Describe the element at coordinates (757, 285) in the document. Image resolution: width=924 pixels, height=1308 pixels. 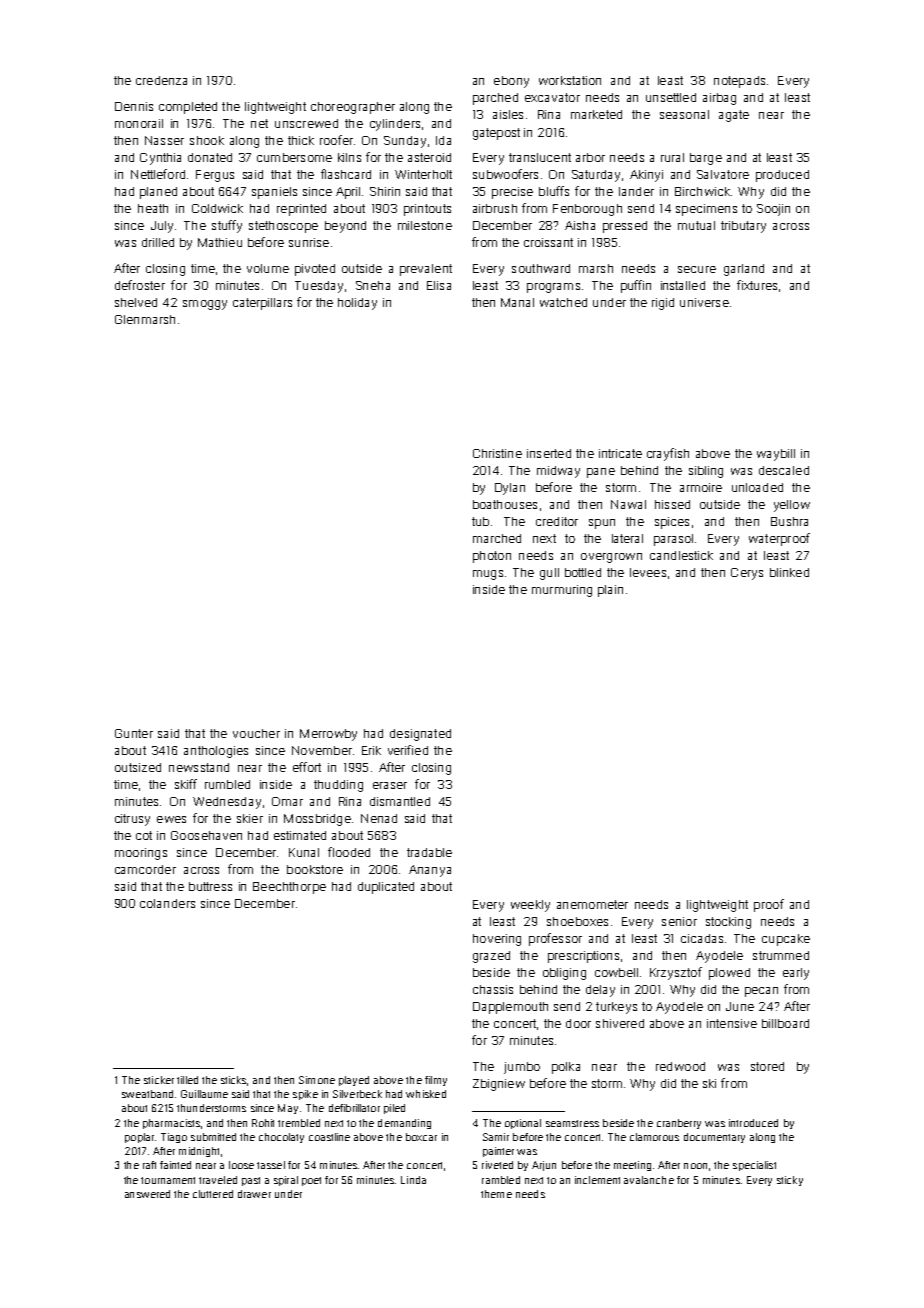
I see `fixtures` at that location.
